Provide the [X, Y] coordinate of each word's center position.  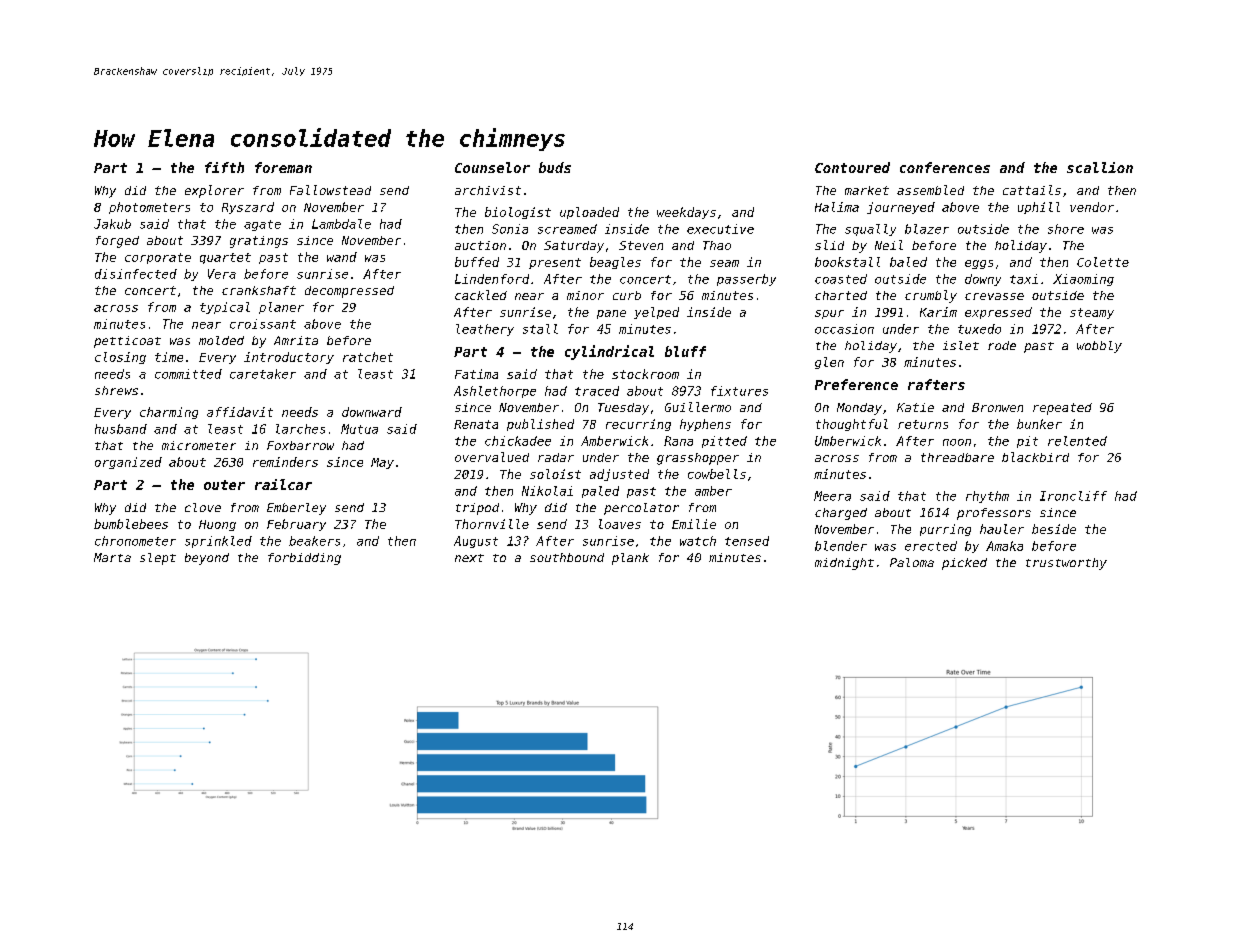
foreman [283, 167]
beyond [207, 559]
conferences [945, 167]
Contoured [852, 167]
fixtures [739, 391]
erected [931, 546]
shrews [116, 390]
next [469, 558]
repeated [1062, 409]
